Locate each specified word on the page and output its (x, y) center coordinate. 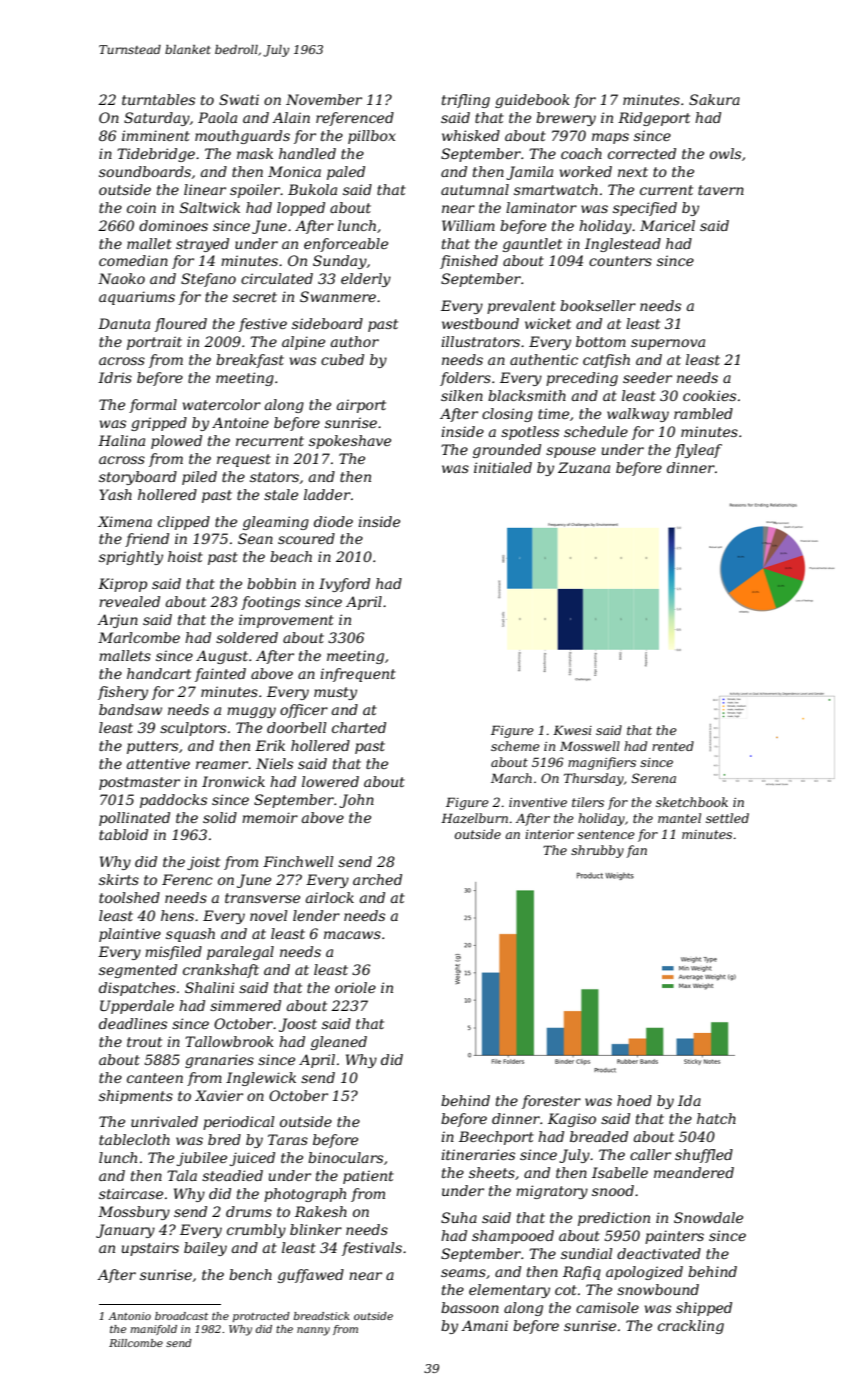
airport (361, 406)
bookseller (598, 305)
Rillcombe (136, 1343)
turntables (158, 99)
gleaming (276, 523)
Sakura (714, 99)
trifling (466, 101)
